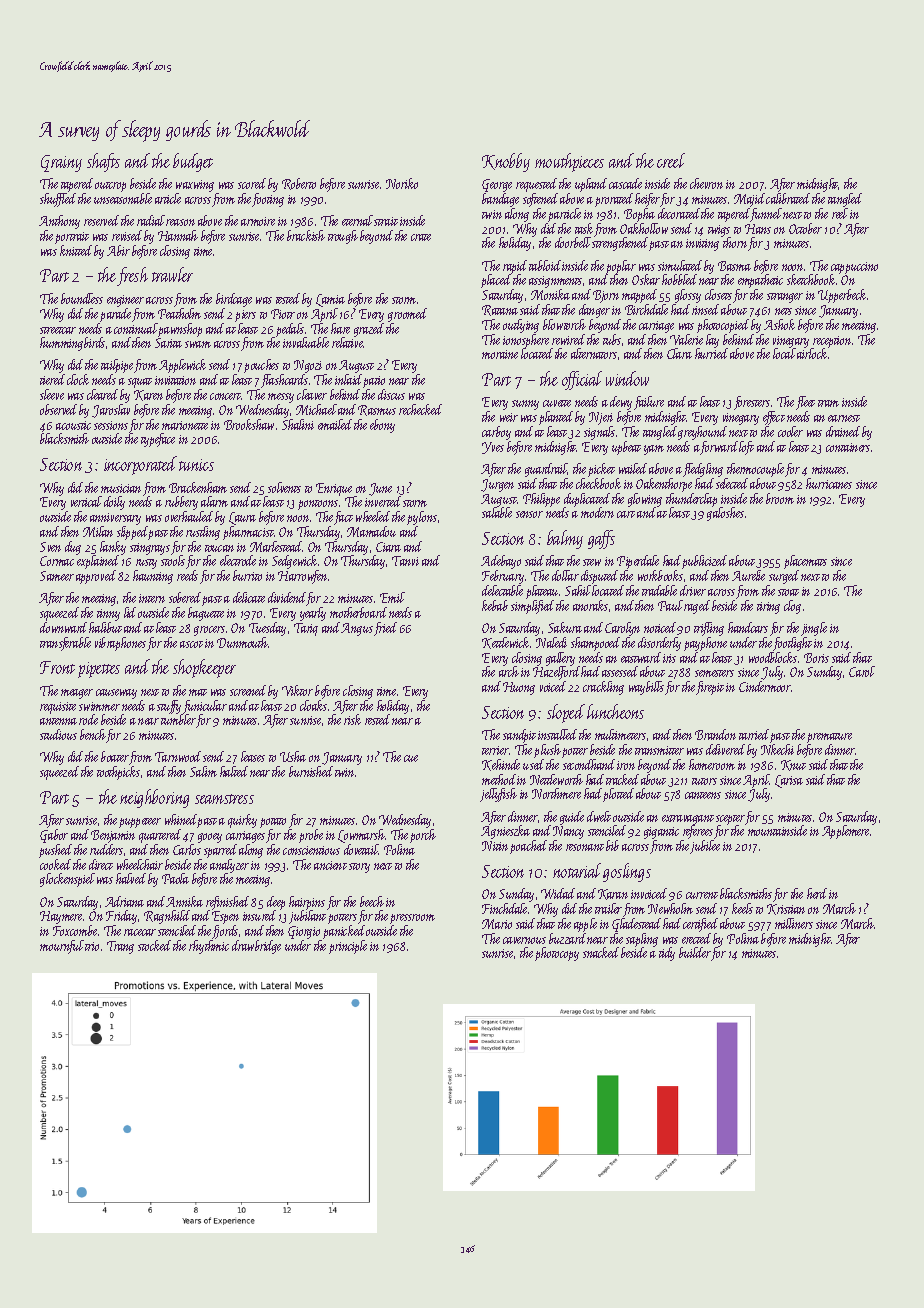 This document has height=1308, width=924. What do you see at coordinates (154, 945) in the document?
I see `stocked` at bounding box center [154, 945].
